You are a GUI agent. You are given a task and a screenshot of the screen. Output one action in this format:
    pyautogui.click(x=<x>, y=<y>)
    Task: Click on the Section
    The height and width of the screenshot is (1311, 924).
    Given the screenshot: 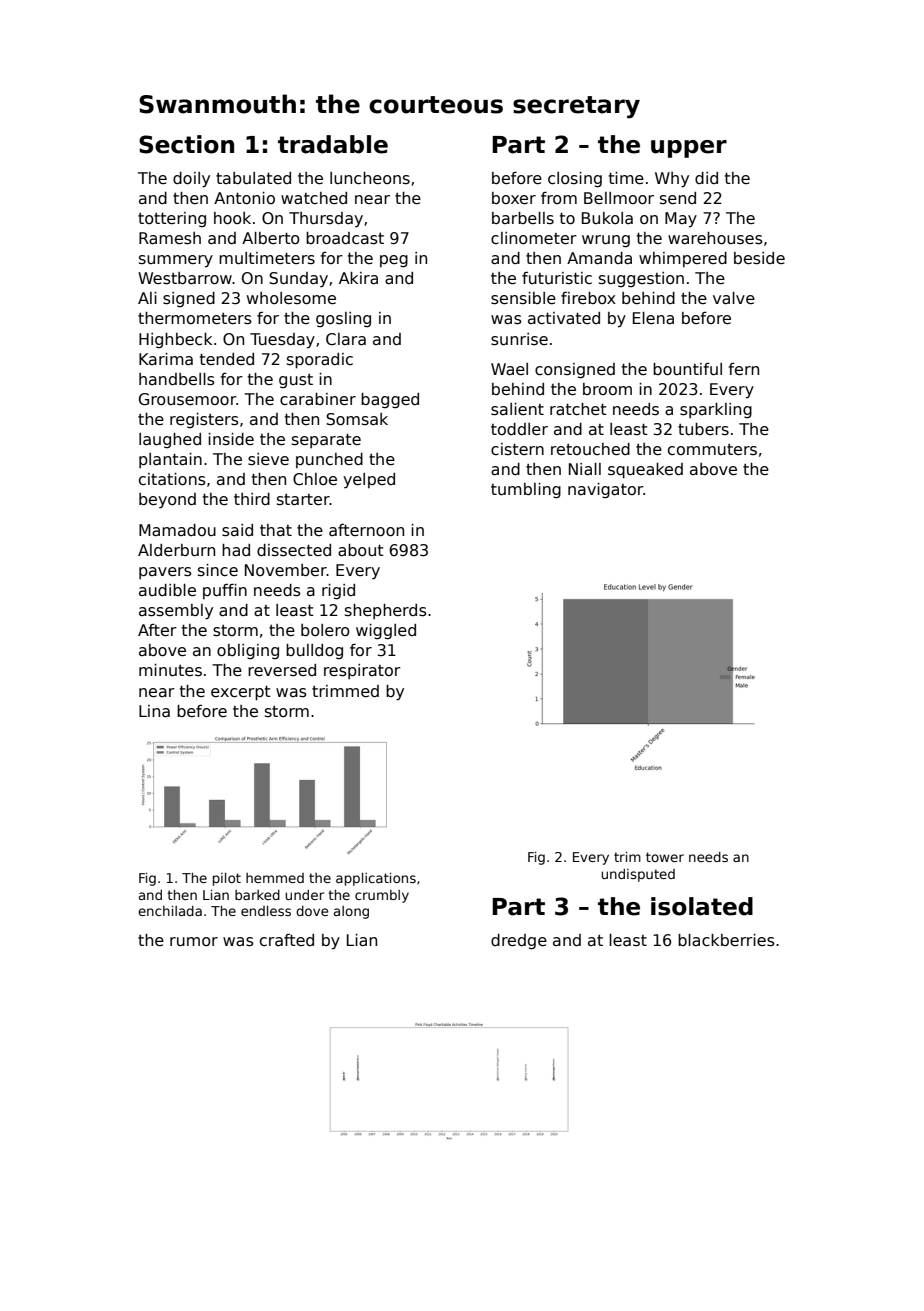 What is the action you would take?
    pyautogui.click(x=186, y=144)
